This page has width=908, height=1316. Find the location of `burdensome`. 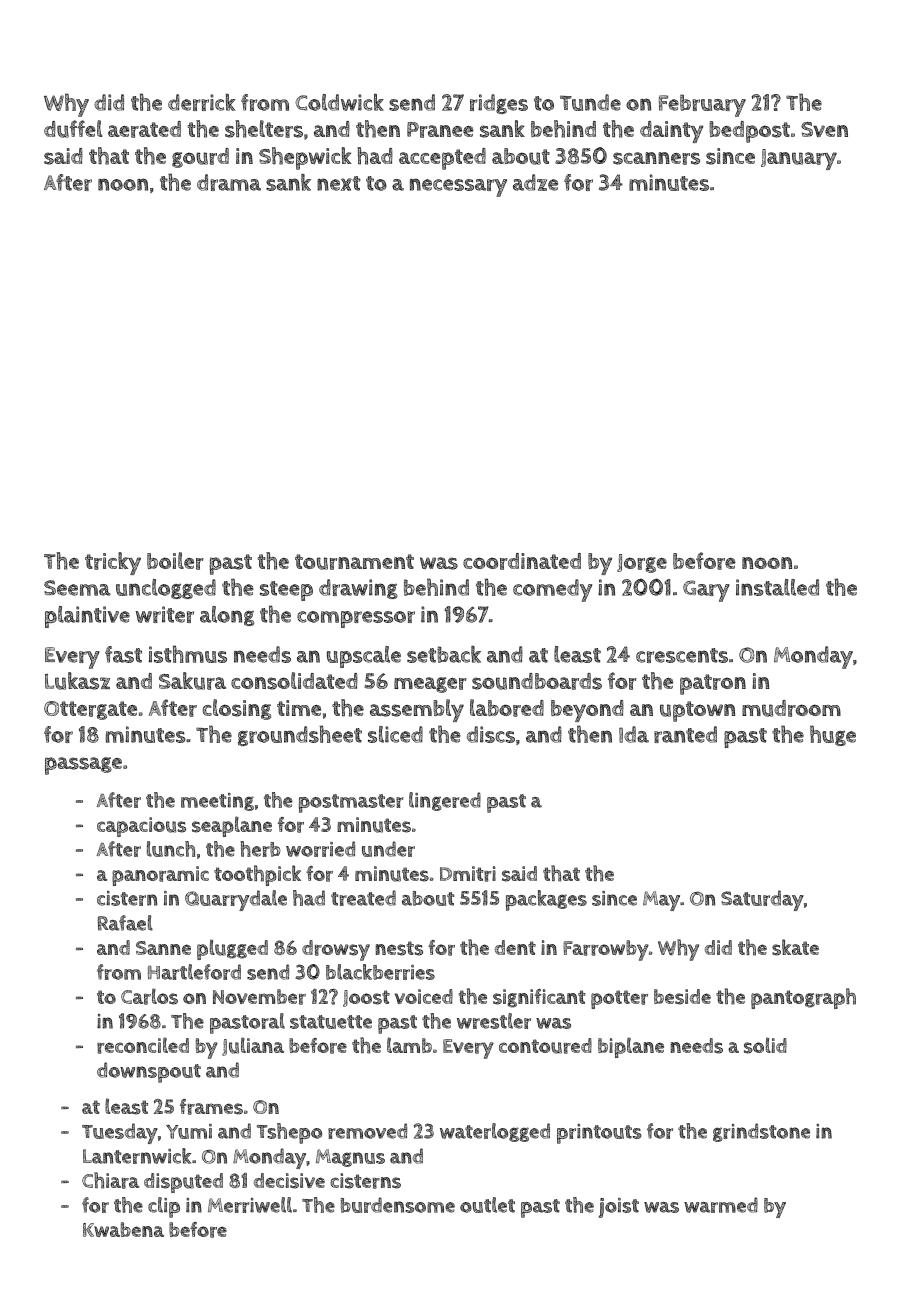

burdensome is located at coordinates (397, 1205).
